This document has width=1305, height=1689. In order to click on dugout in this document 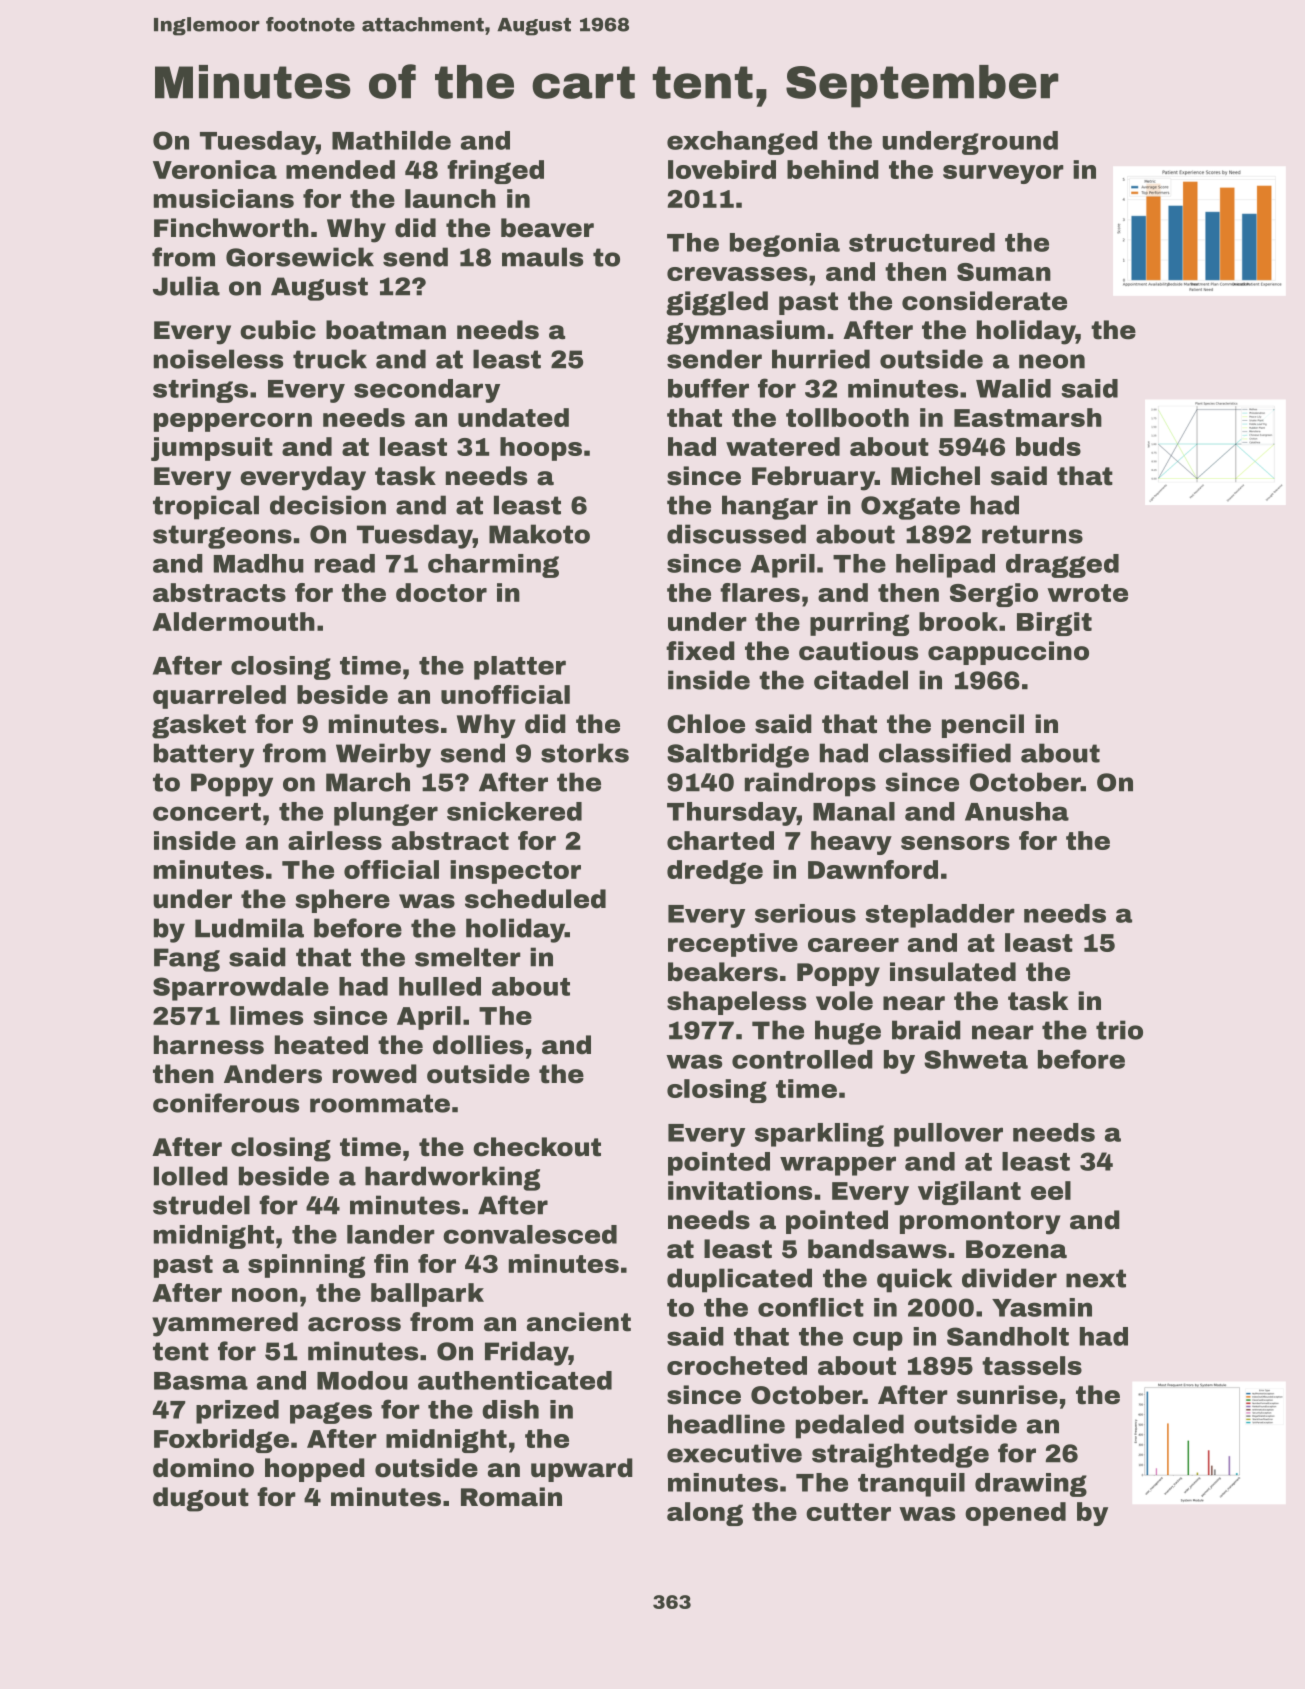, I will do `click(201, 1499)`.
